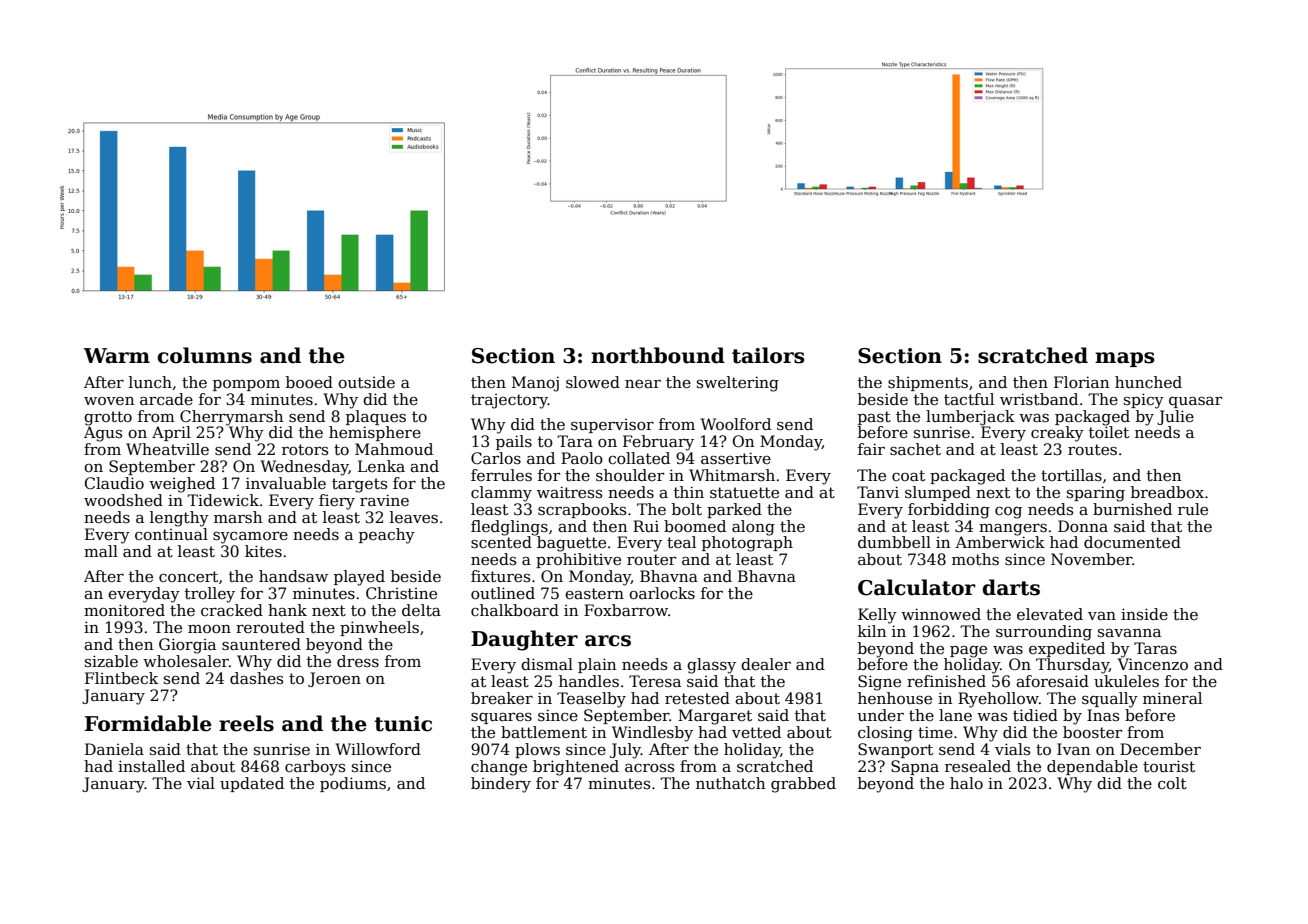 This image has width=1308, height=924. Describe the element at coordinates (569, 492) in the image. I see `waitress` at that location.
